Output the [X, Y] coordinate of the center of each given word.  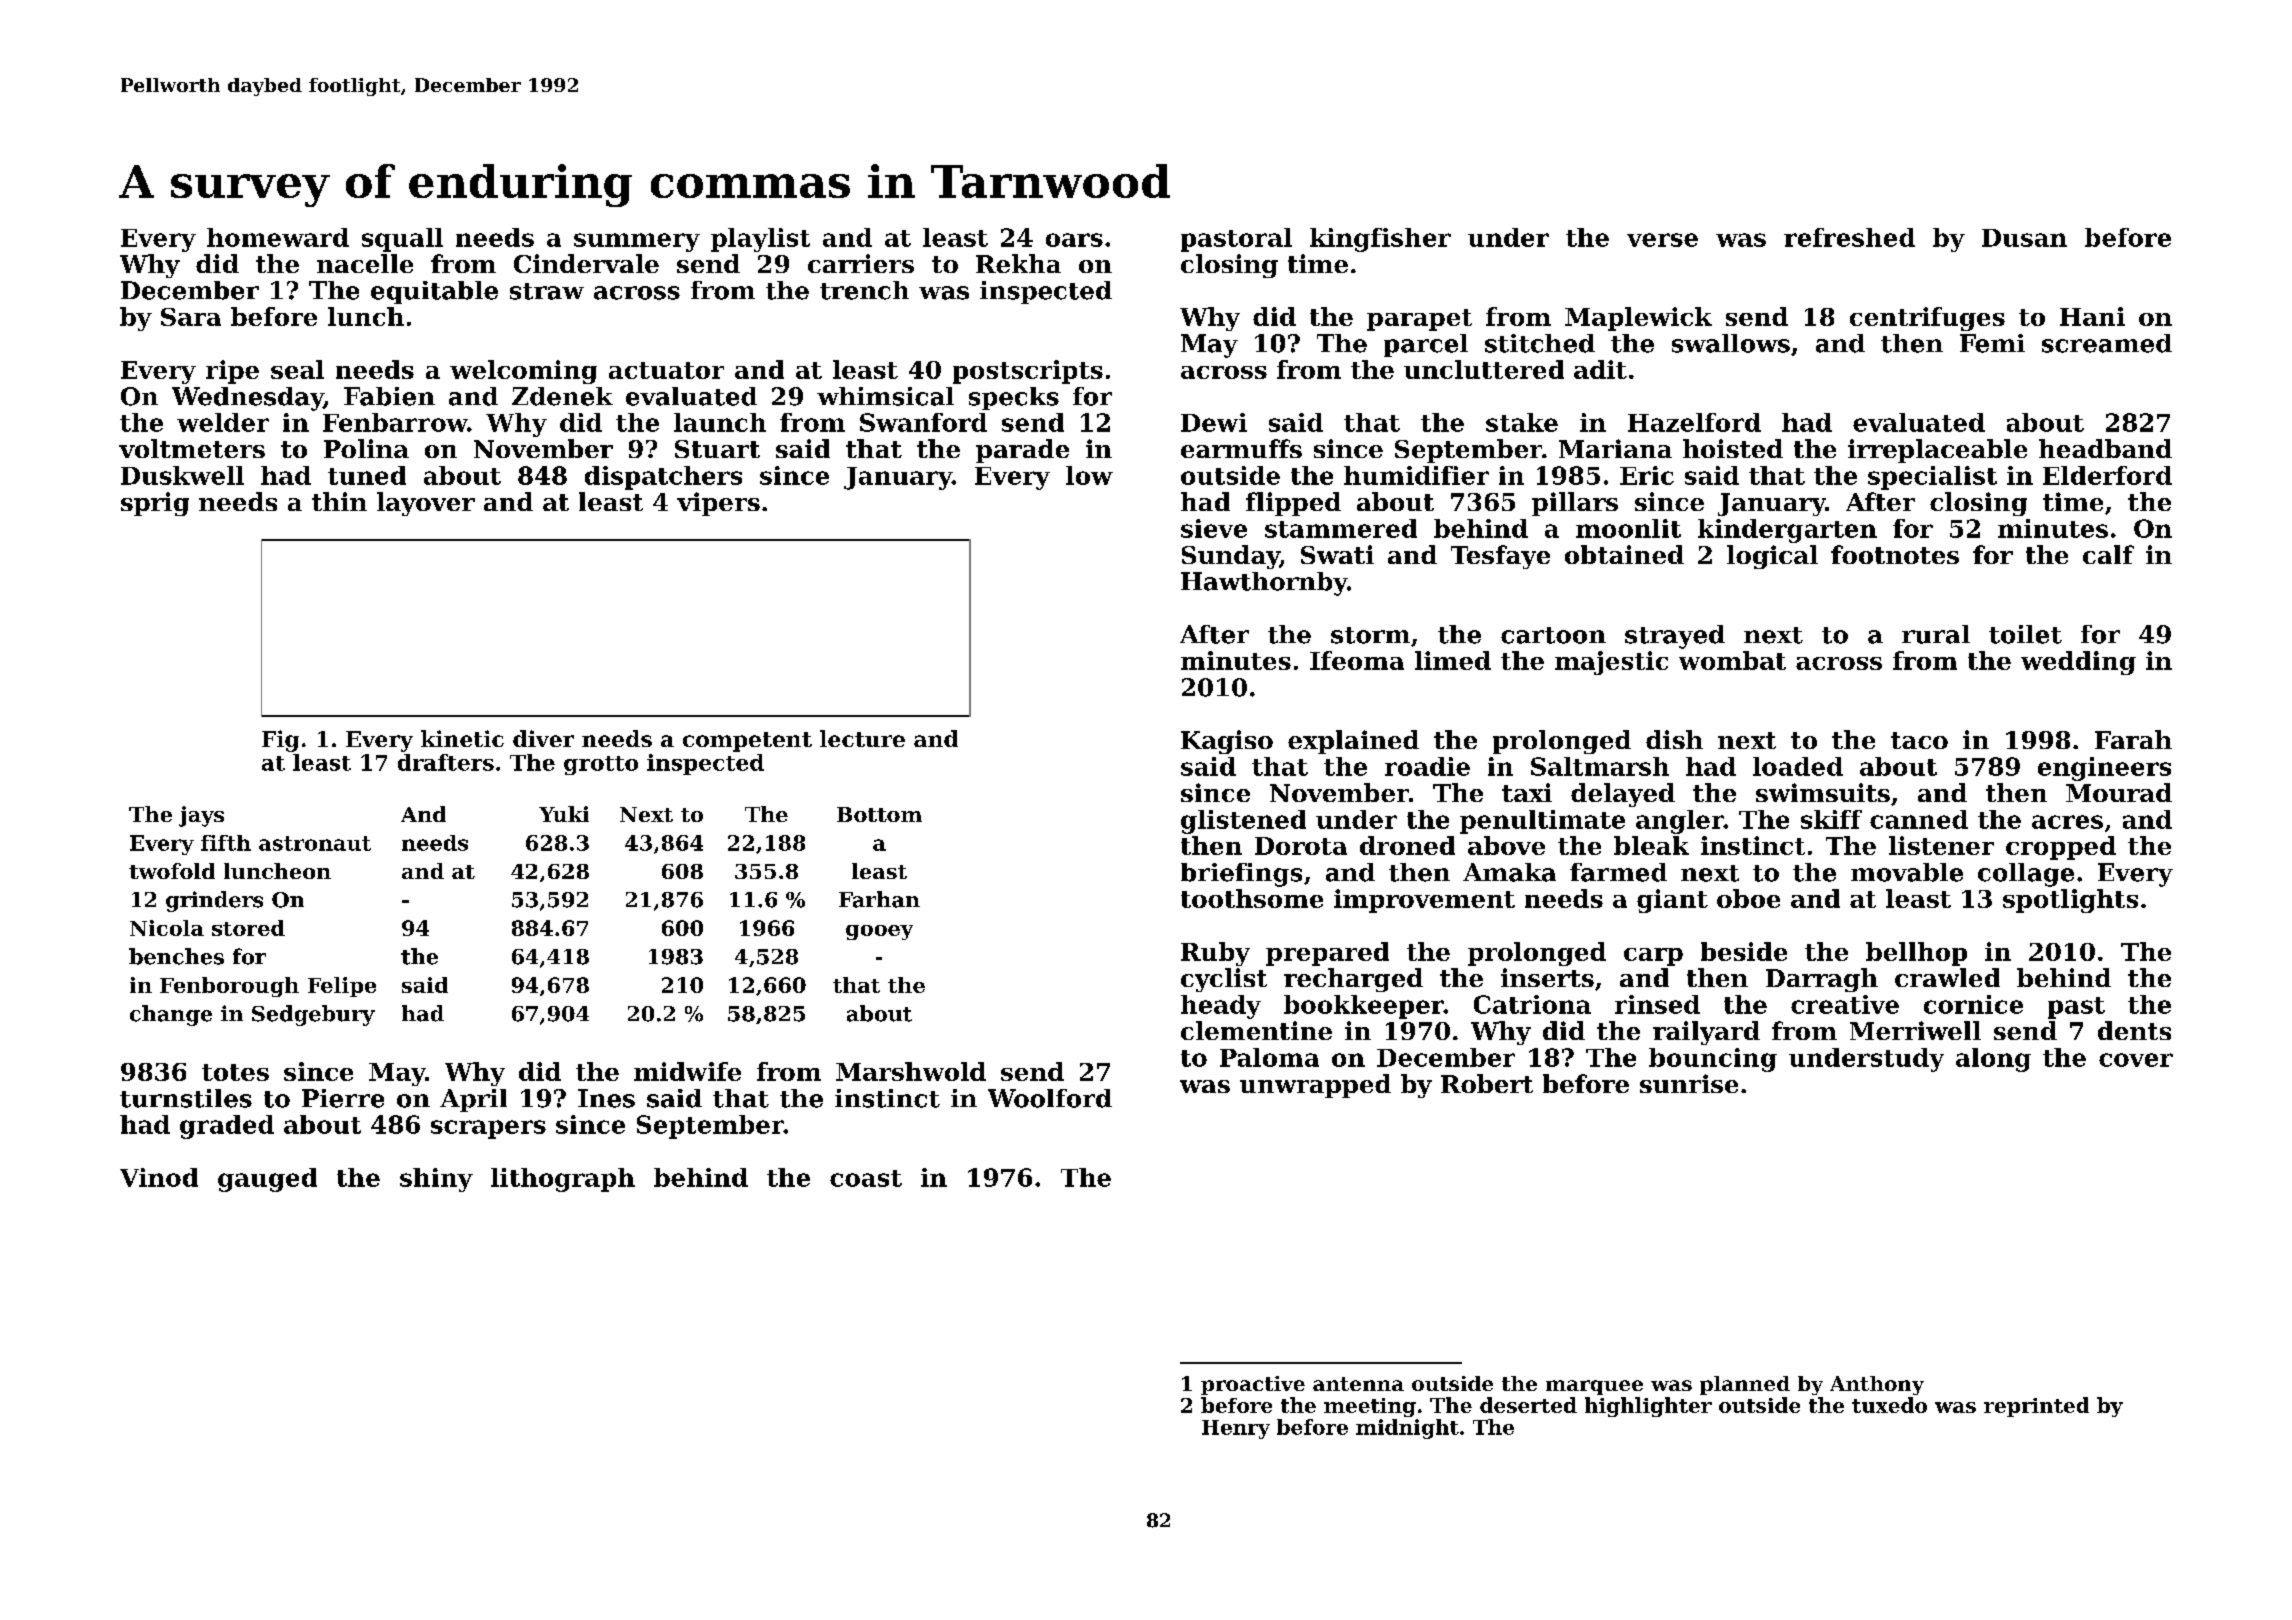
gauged [267, 1180]
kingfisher [1380, 240]
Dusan [2024, 238]
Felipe [342, 987]
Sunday [1231, 557]
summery [637, 242]
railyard [1706, 1033]
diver [543, 738]
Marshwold [911, 1071]
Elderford [2107, 475]
